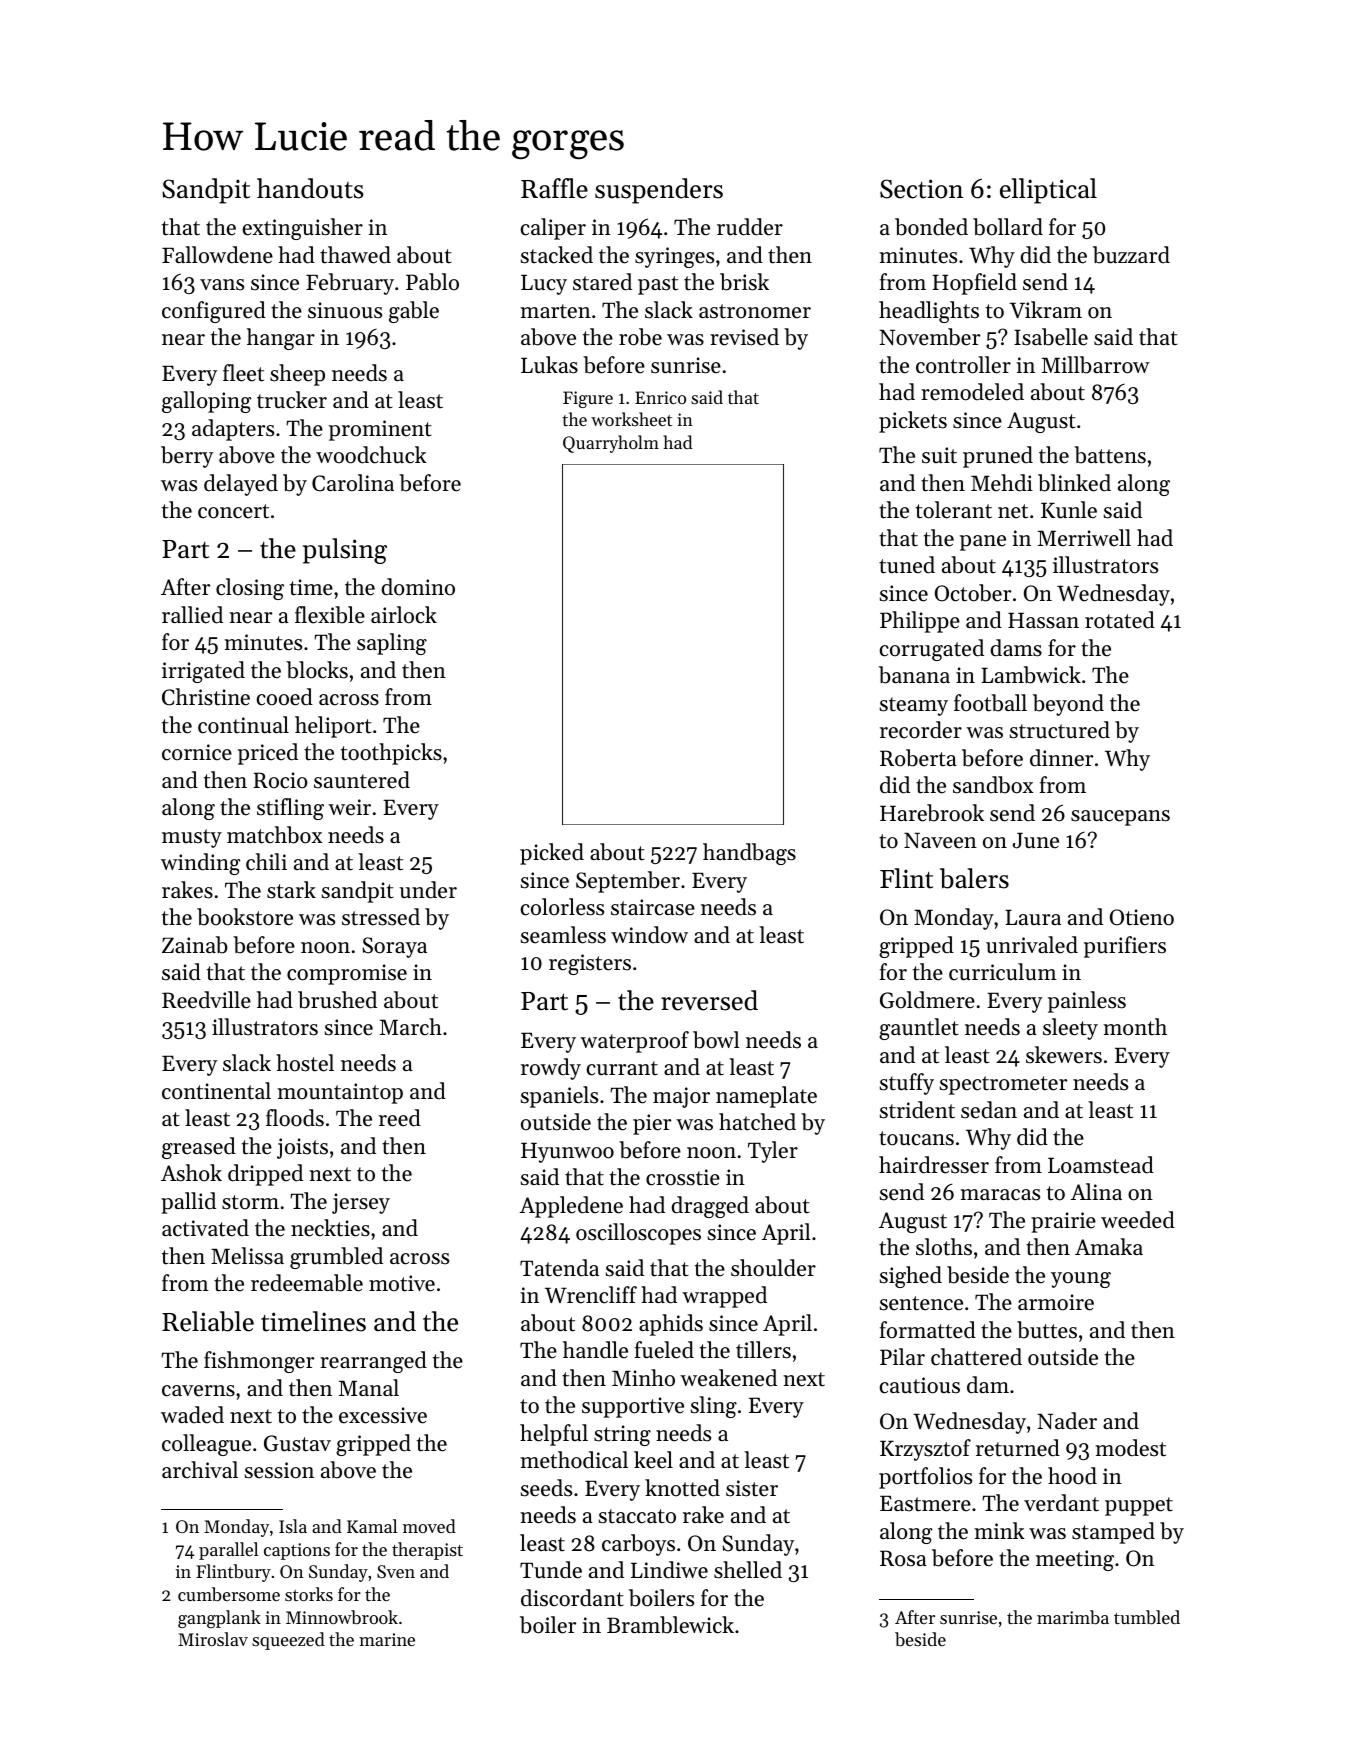  What do you see at coordinates (976, 1357) in the screenshot?
I see `chattered` at bounding box center [976, 1357].
